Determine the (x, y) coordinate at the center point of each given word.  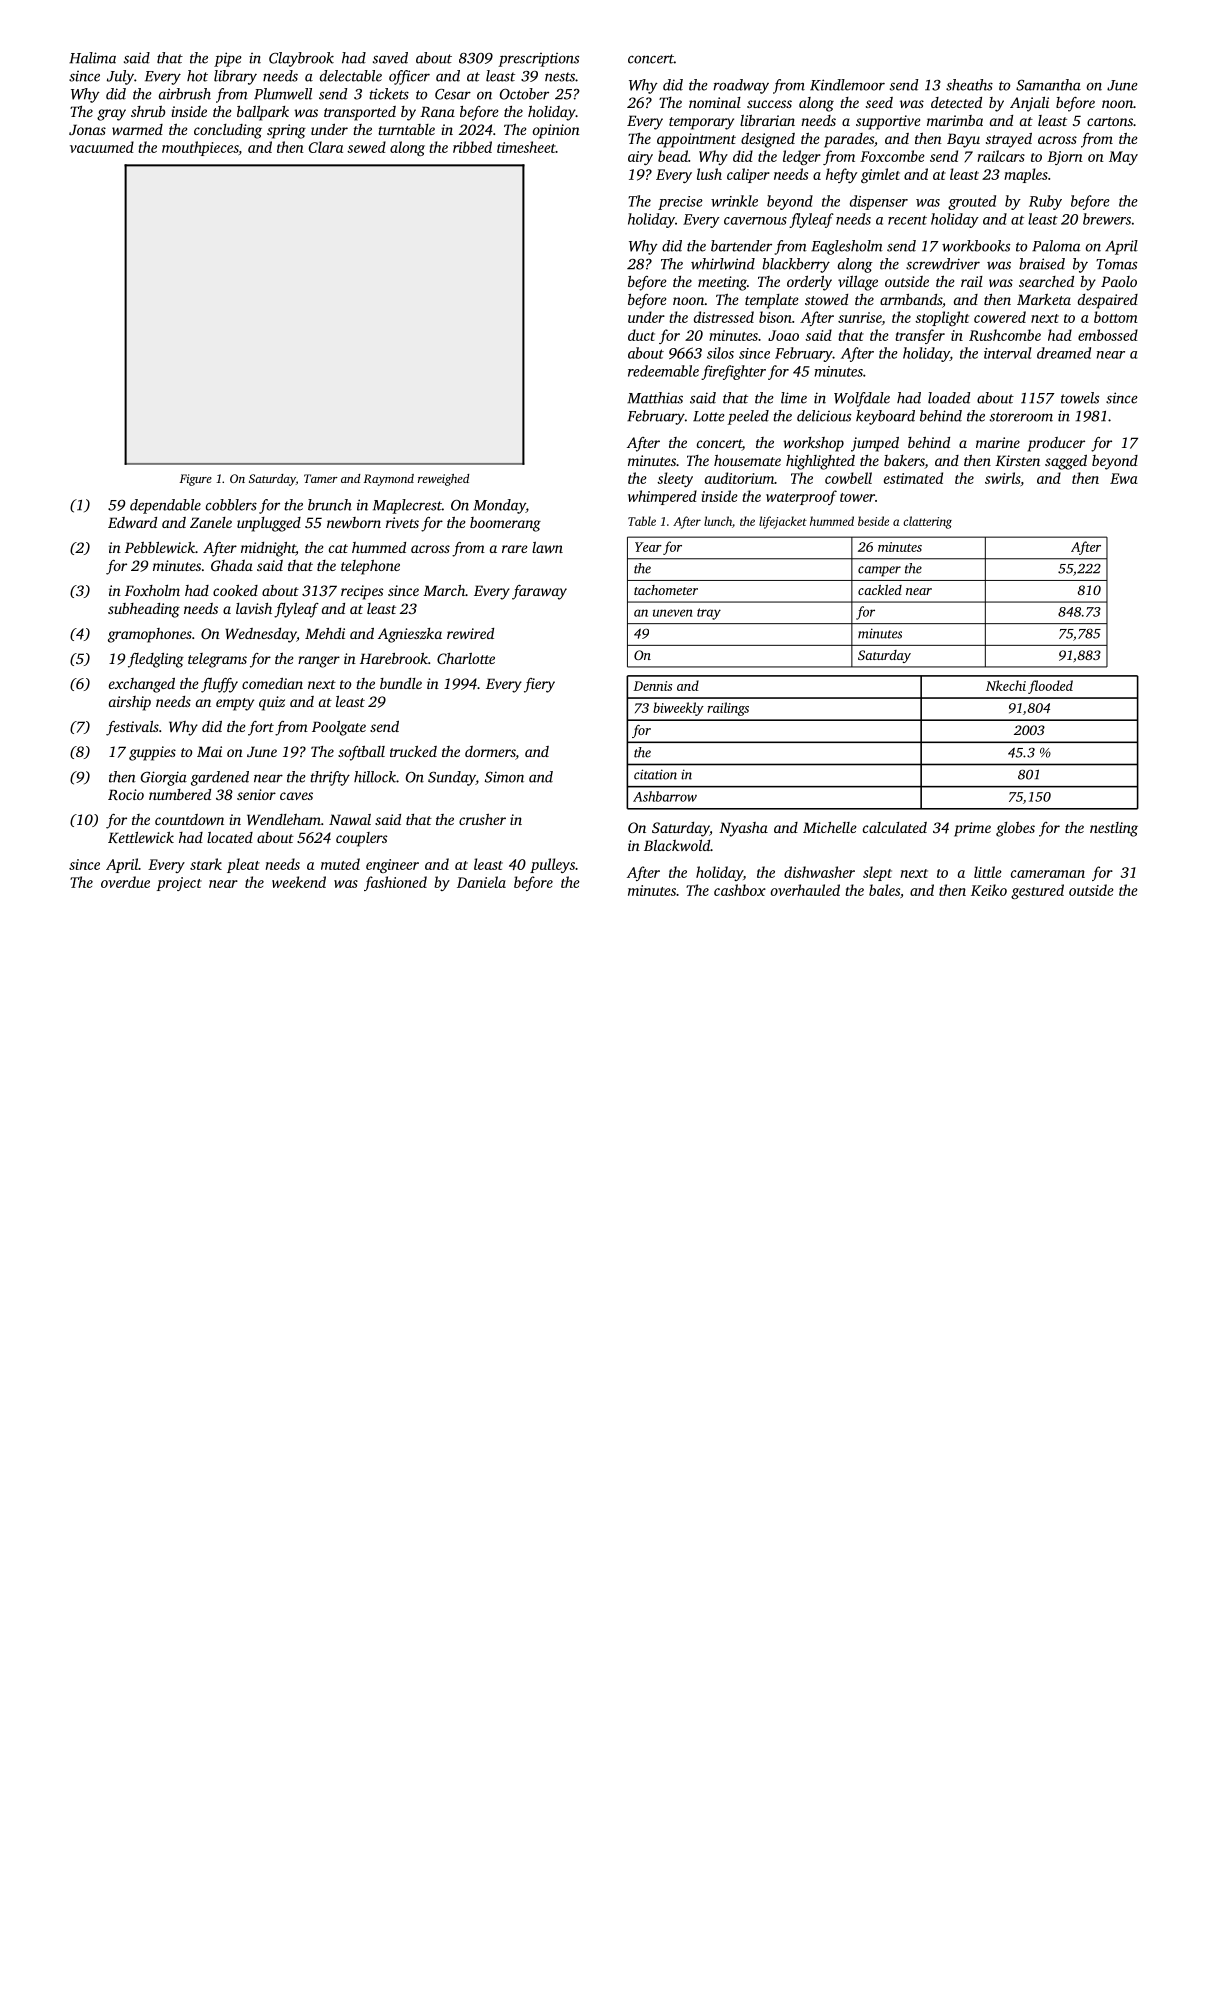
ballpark (263, 113)
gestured (1037, 891)
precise (680, 203)
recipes (362, 592)
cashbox (740, 890)
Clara (326, 147)
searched (1046, 281)
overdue (125, 882)
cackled (880, 590)
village (858, 283)
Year (648, 547)
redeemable (663, 371)
